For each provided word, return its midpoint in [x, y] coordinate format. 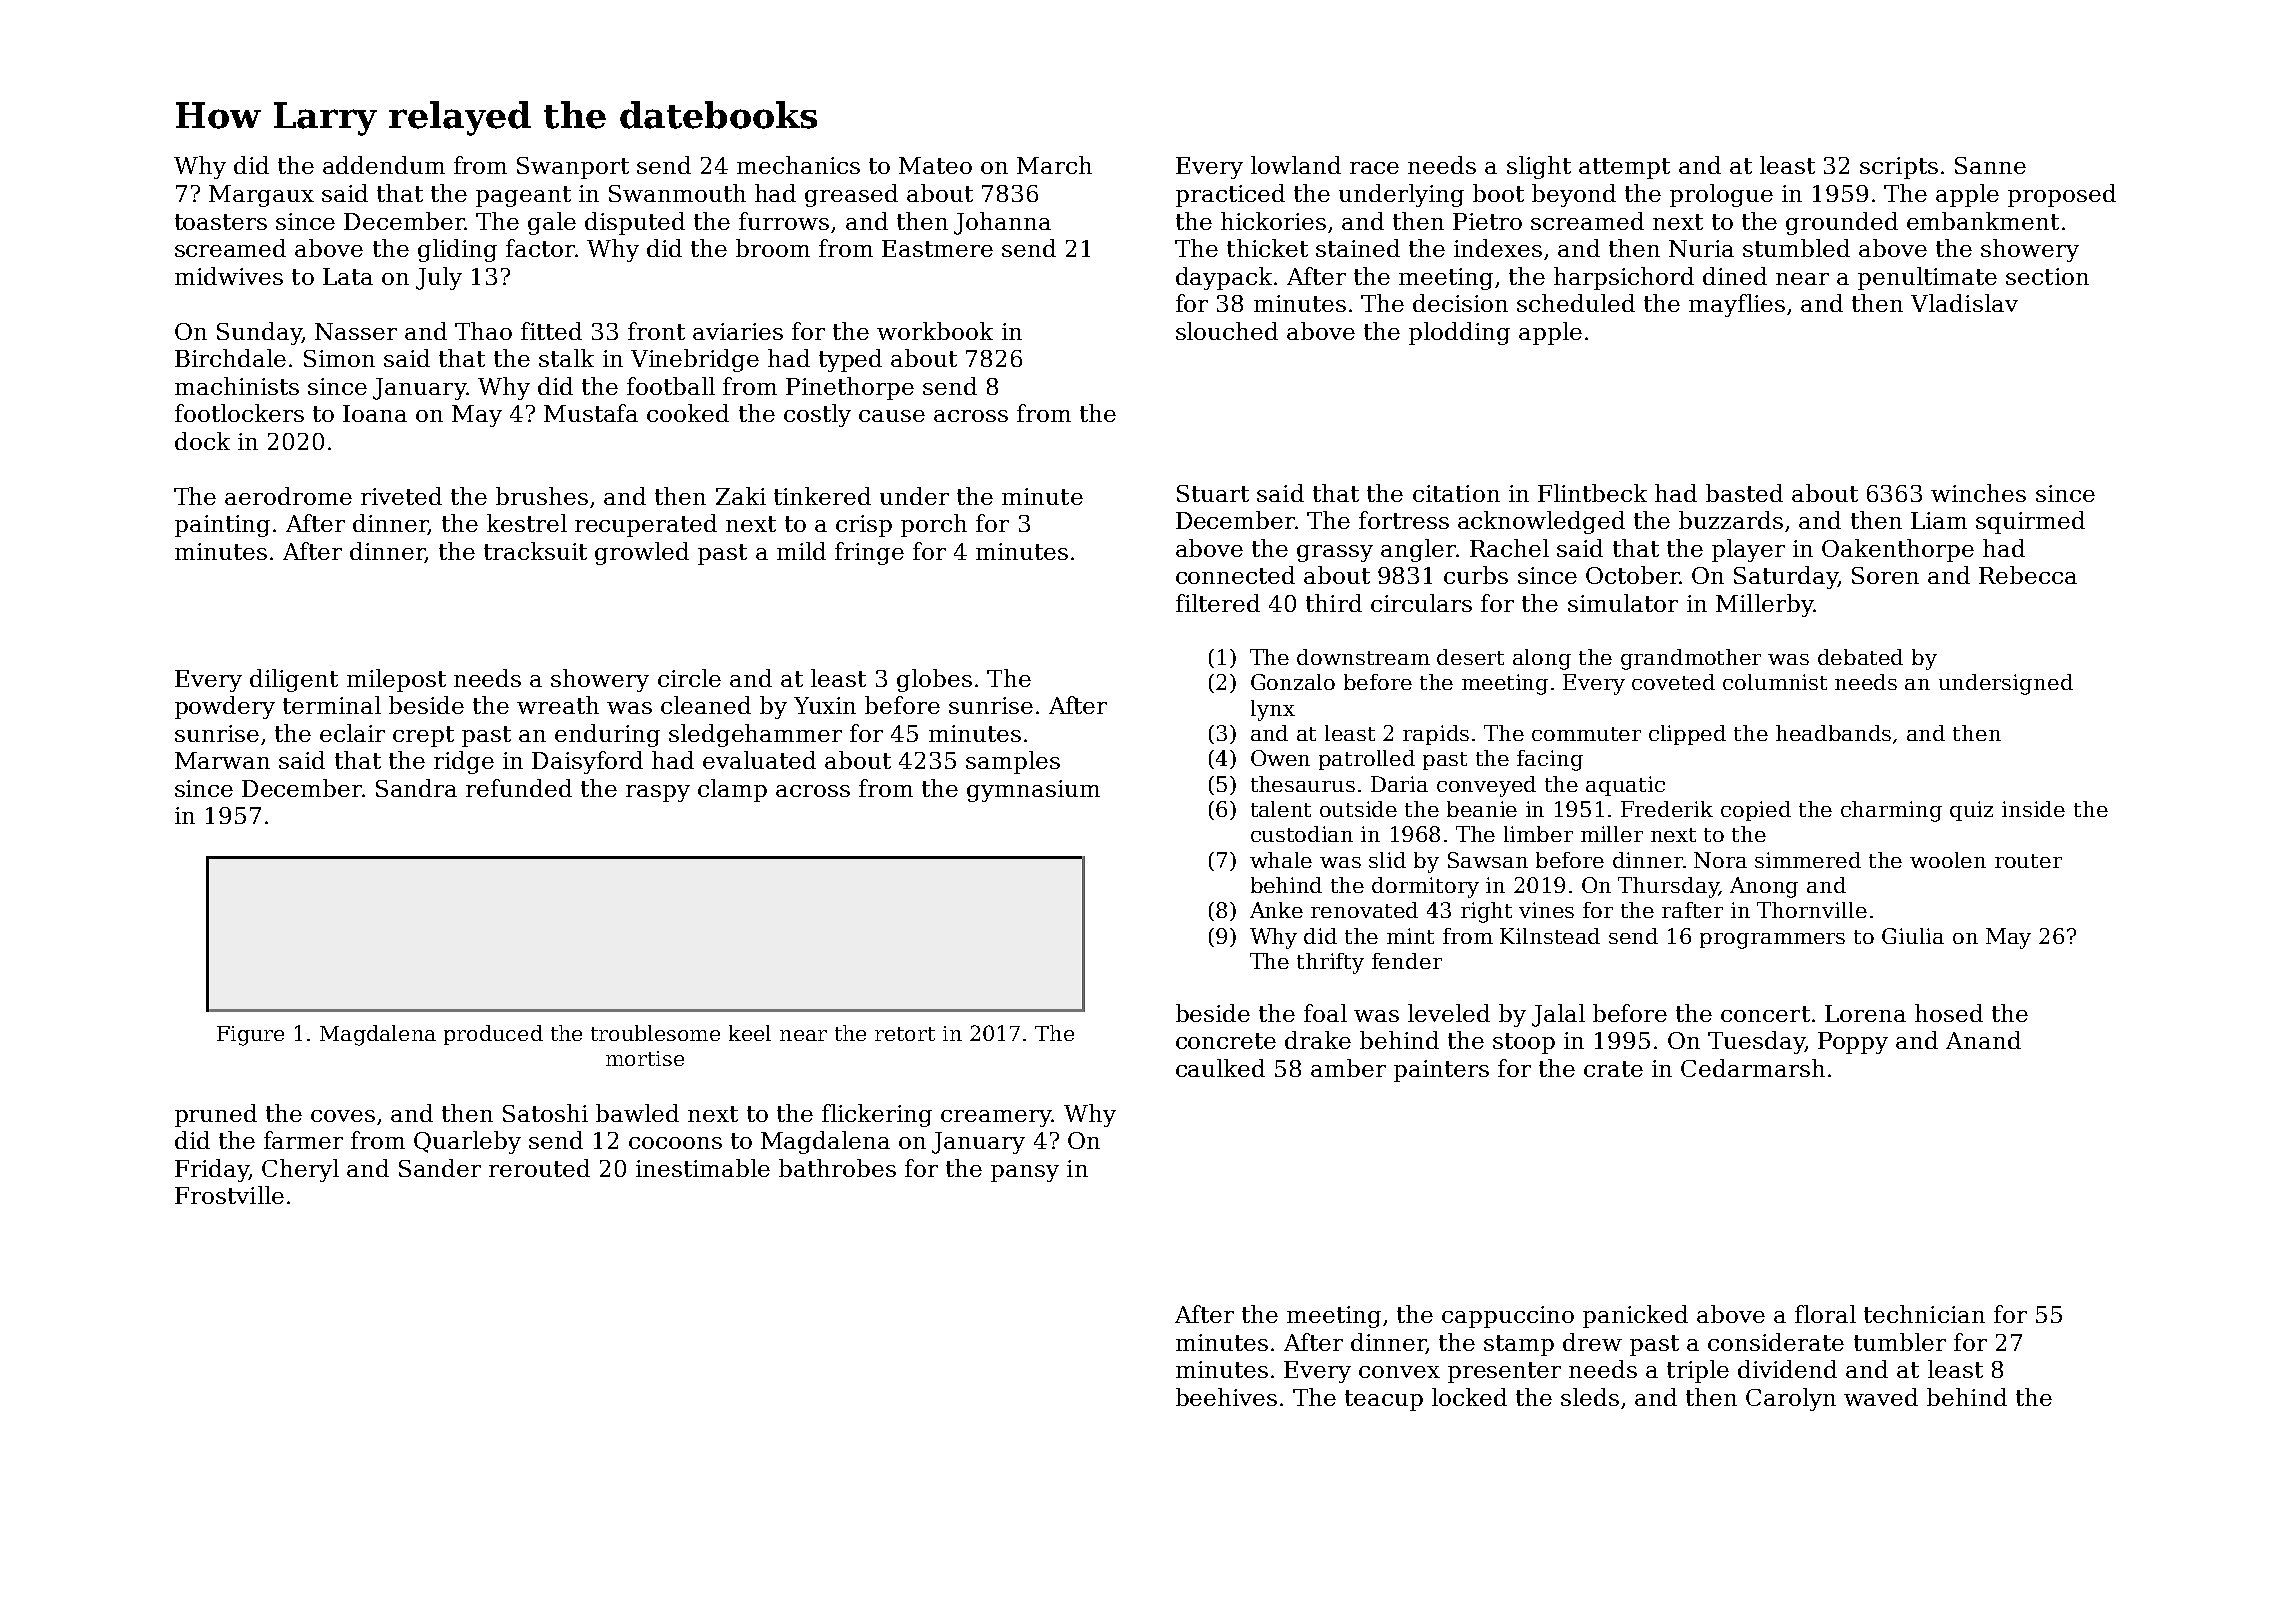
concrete [1226, 1041]
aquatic [1625, 786]
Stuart [1213, 493]
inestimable [703, 1168]
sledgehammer [755, 735]
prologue [1721, 195]
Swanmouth [677, 193]
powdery [225, 707]
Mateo [935, 165]
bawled [637, 1113]
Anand [1983, 1040]
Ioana [375, 413]
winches [1978, 493]
